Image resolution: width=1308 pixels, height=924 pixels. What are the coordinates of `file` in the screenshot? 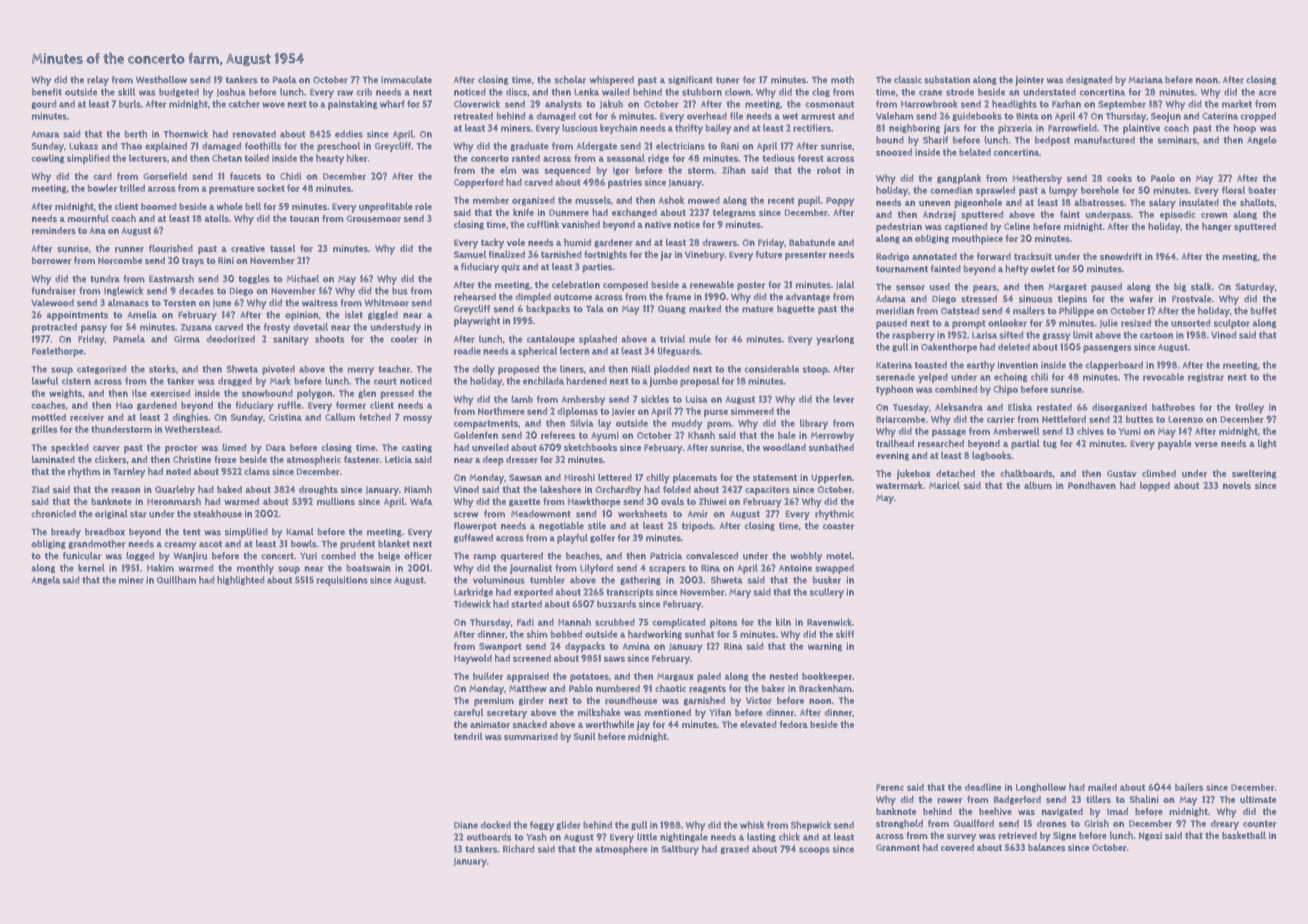 It's located at (736, 116).
